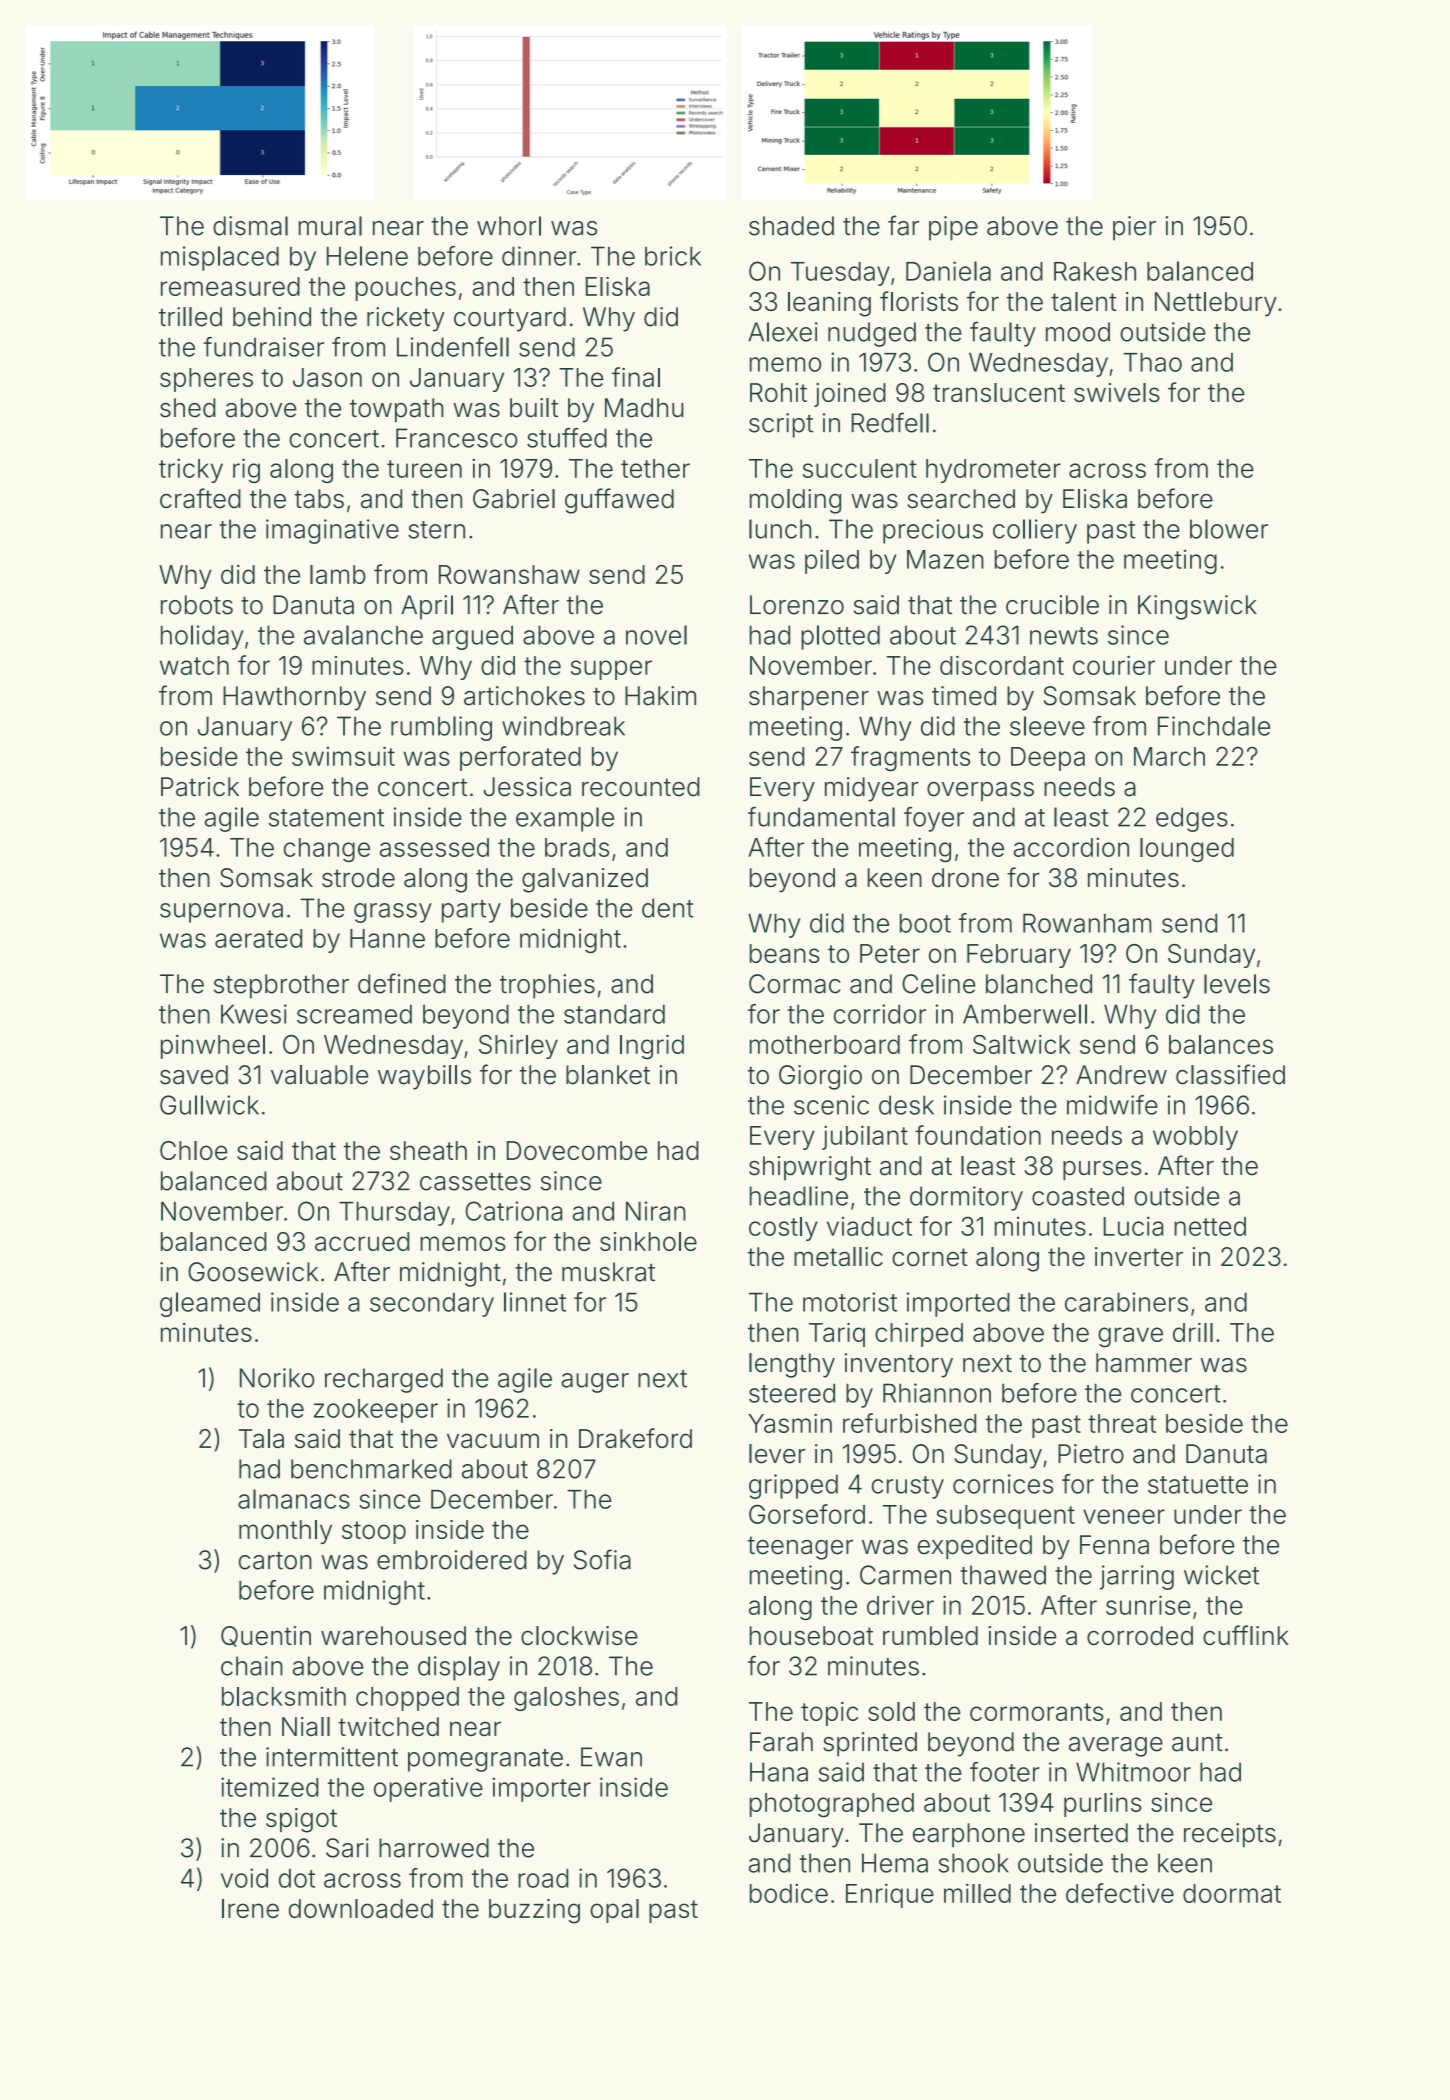 Image resolution: width=1450 pixels, height=2100 pixels. I want to click on dot, so click(297, 1878).
